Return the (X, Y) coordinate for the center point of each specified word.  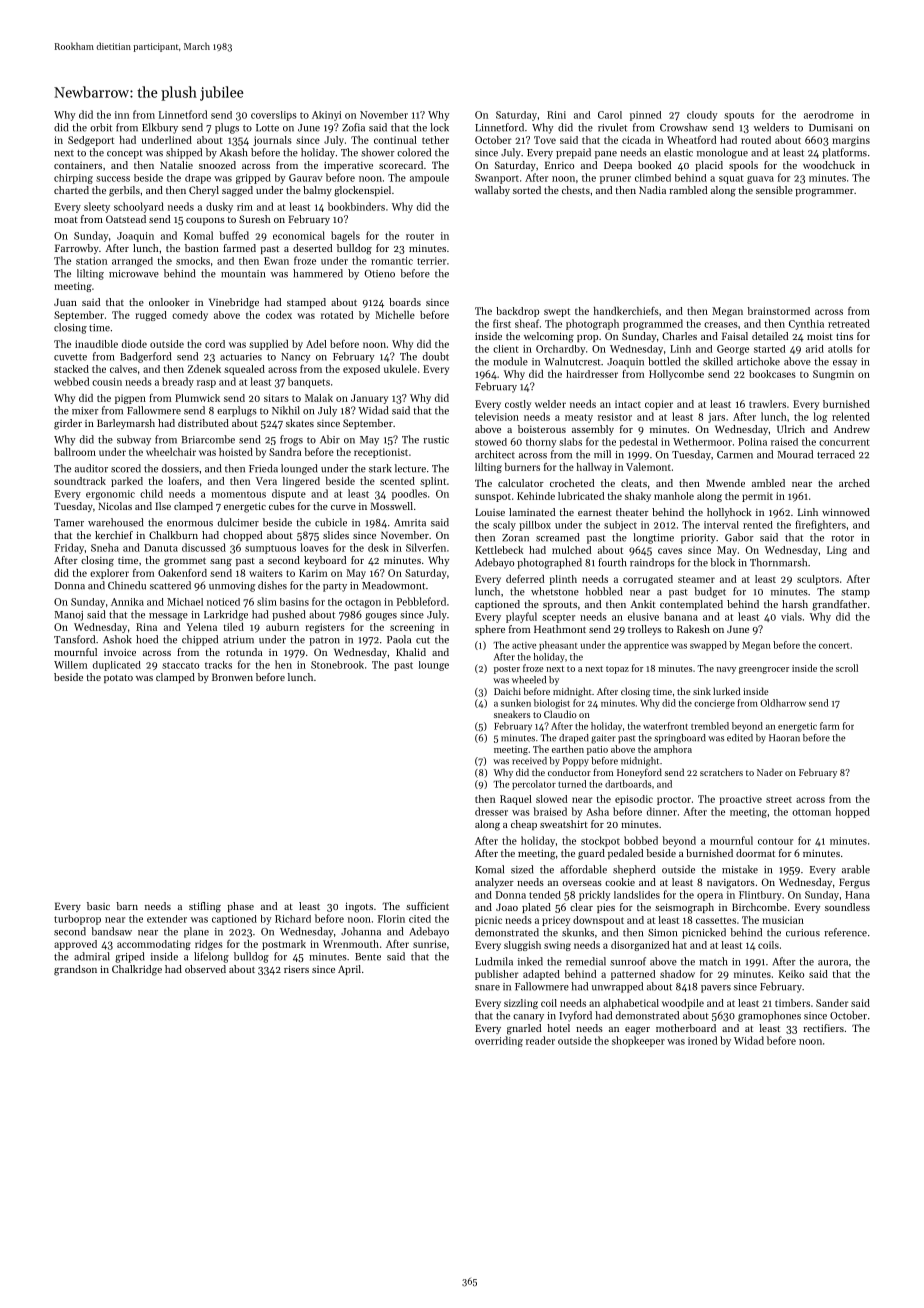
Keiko (791, 974)
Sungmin (833, 375)
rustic (436, 440)
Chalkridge (137, 970)
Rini (556, 115)
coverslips (274, 116)
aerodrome (829, 115)
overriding (499, 1041)
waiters (266, 573)
